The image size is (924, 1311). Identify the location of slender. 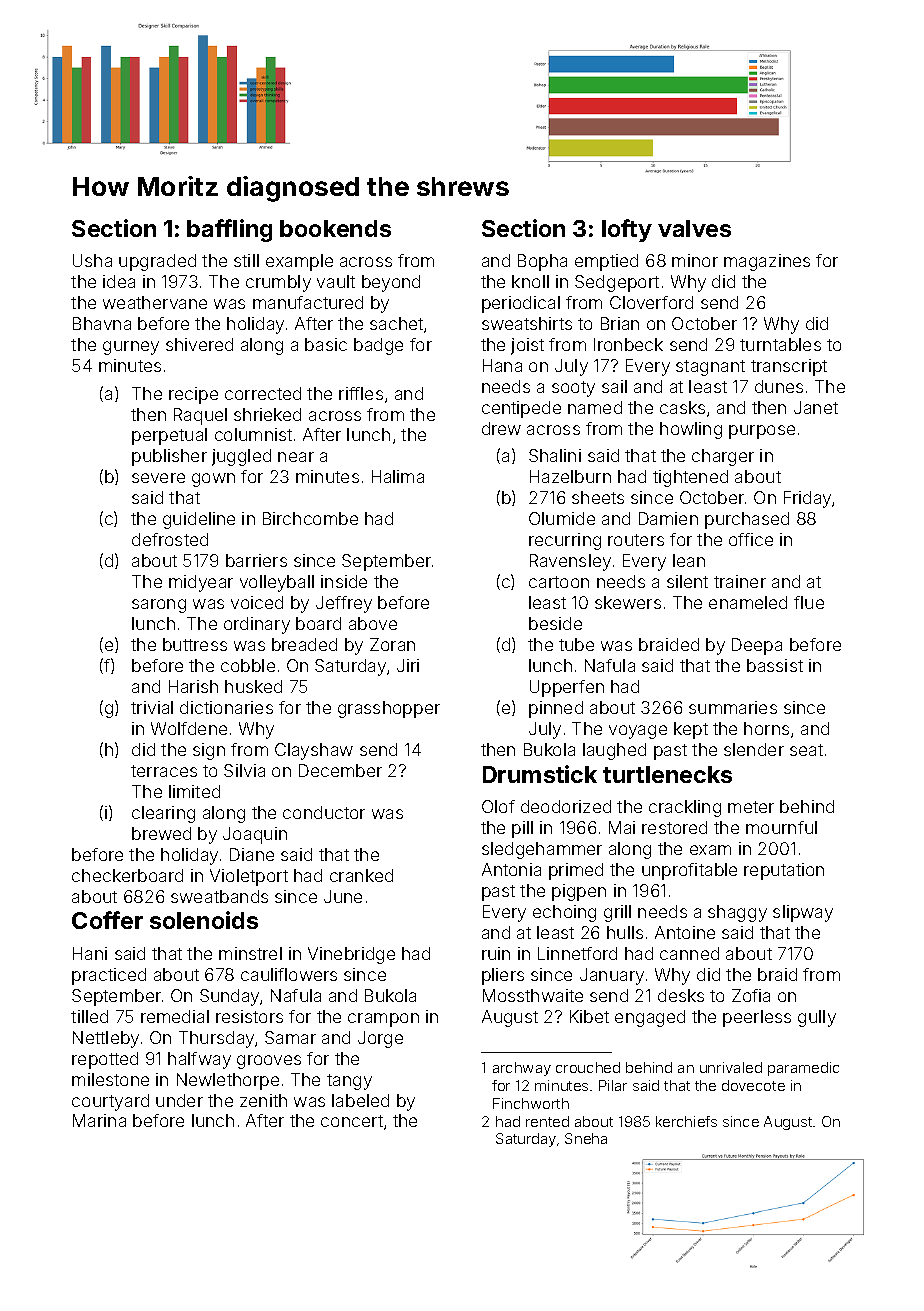
(754, 749).
